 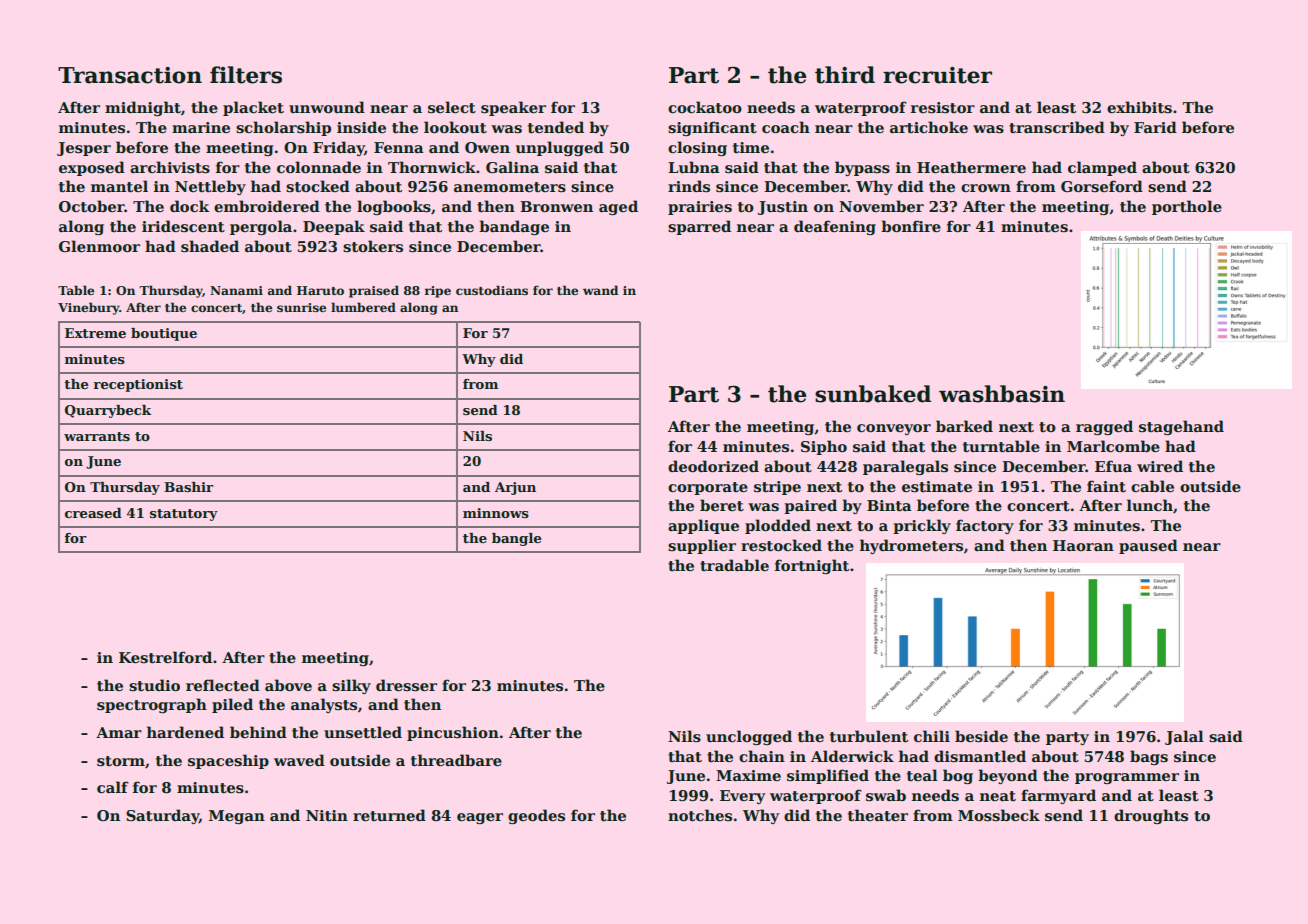 What do you see at coordinates (971, 167) in the document?
I see `Heathermere` at bounding box center [971, 167].
